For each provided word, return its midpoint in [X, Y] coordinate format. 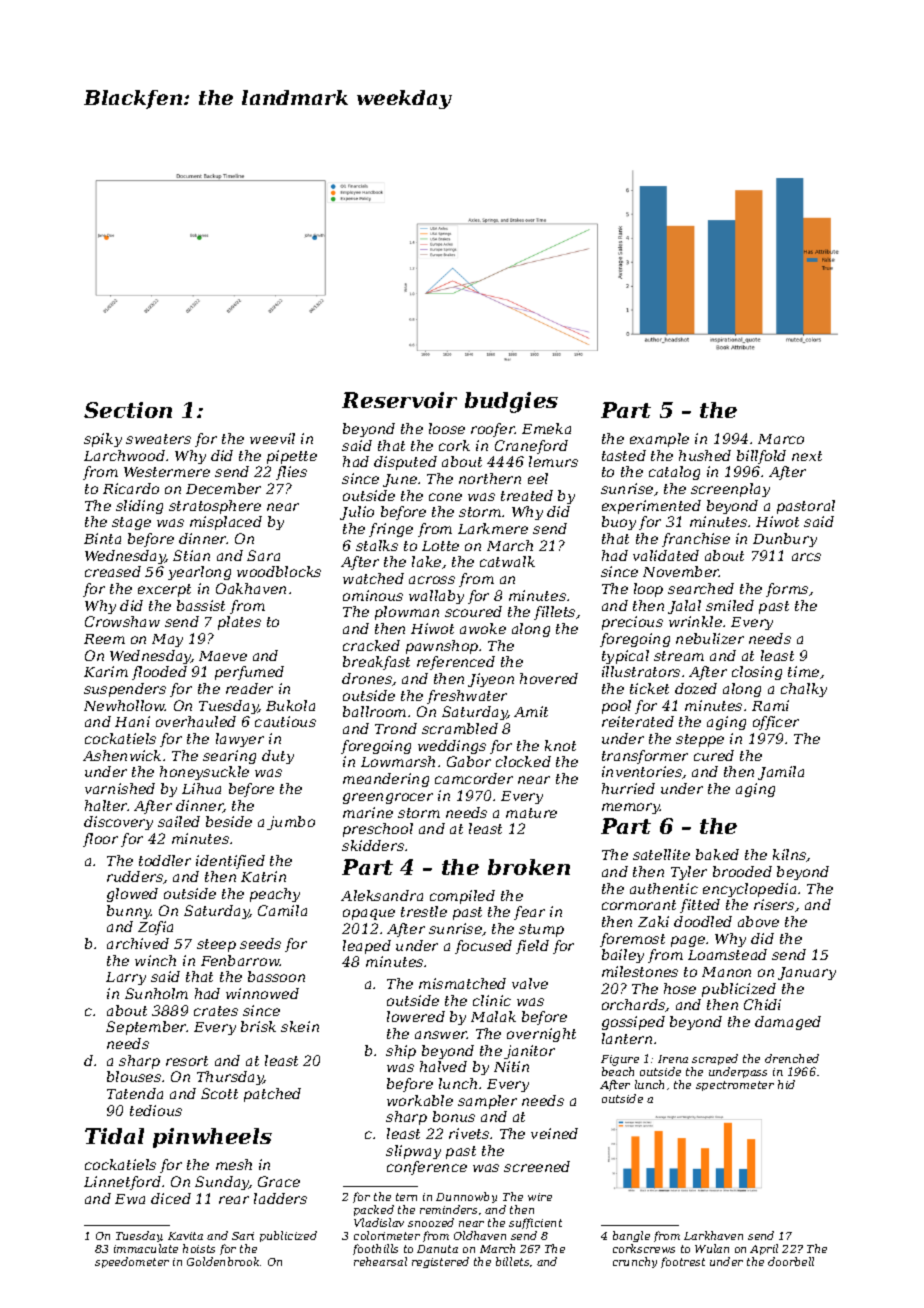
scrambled [460, 728]
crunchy [635, 1262]
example [659, 440]
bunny [129, 912]
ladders [280, 1198]
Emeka [546, 428]
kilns [790, 855]
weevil [272, 438]
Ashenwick [122, 755]
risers [774, 904]
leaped [367, 947]
